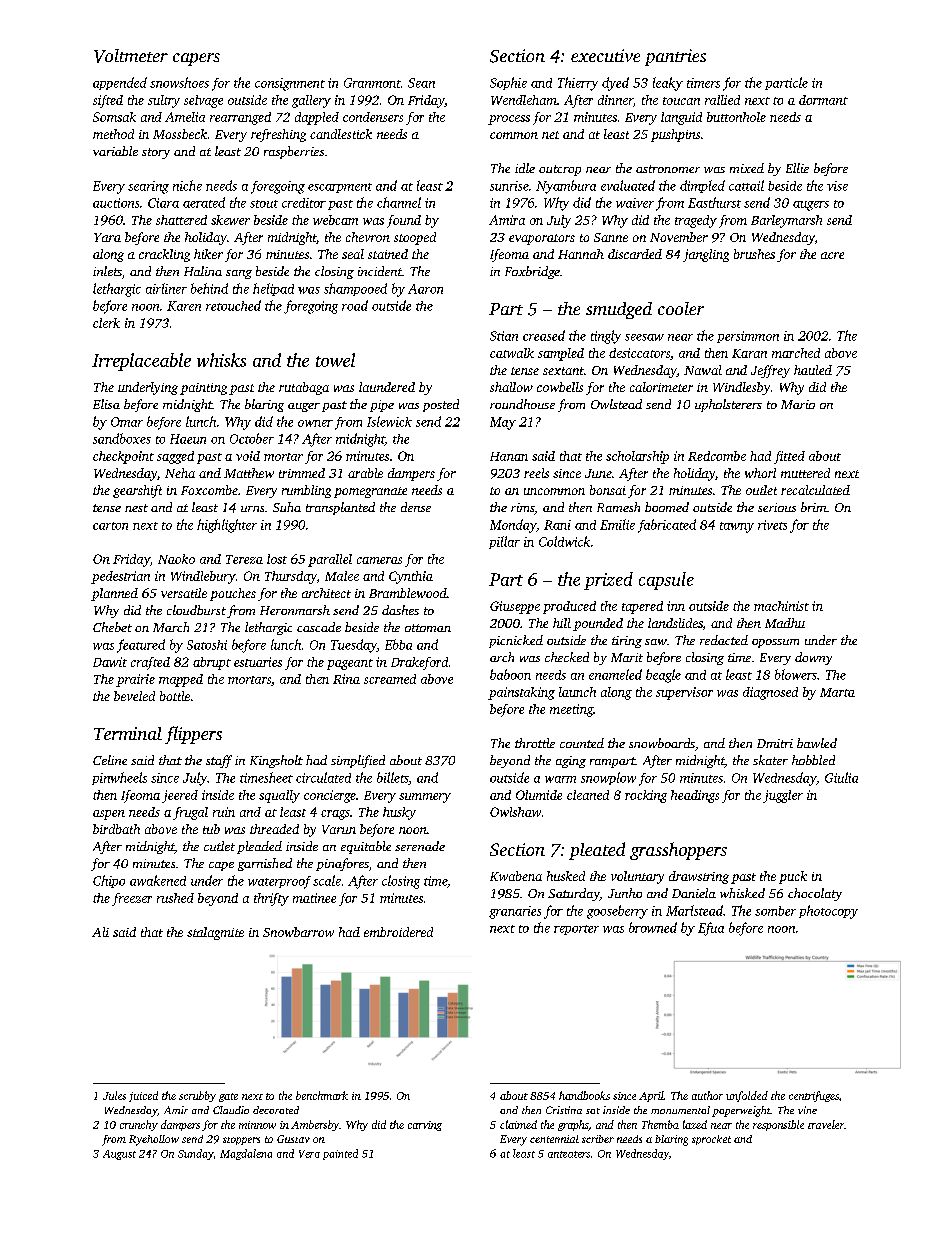 Image resolution: width=952 pixels, height=1233 pixels. I want to click on embroidered, so click(398, 932).
